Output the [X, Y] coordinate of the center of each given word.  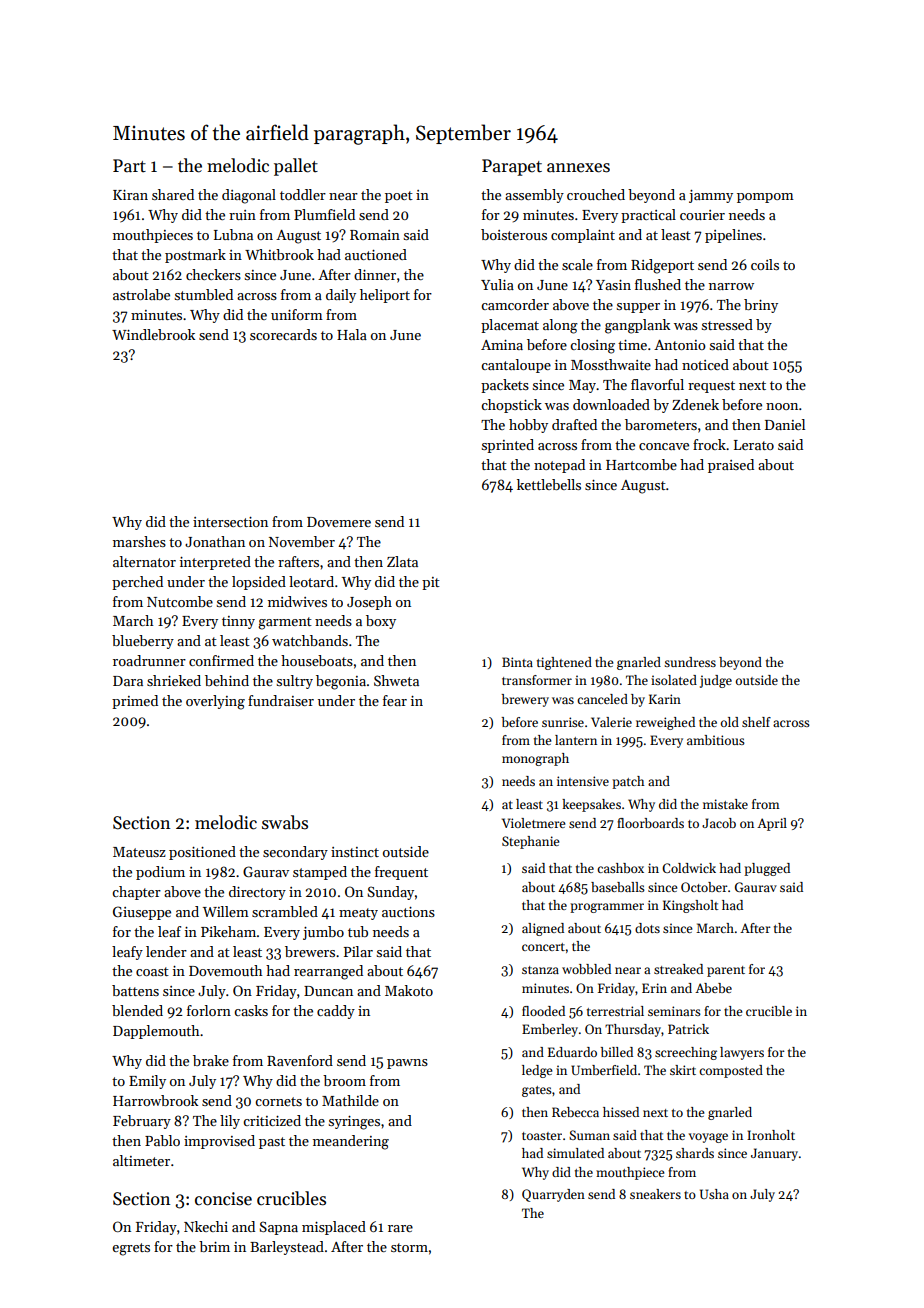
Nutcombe [180, 601]
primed [135, 702]
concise [223, 1199]
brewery [525, 700]
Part [129, 166]
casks [251, 1010]
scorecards [283, 334]
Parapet [512, 167]
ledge [537, 1071]
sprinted [508, 446]
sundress [690, 662]
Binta [517, 662]
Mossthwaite [611, 364]
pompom [765, 198]
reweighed [665, 723]
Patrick [688, 1029]
